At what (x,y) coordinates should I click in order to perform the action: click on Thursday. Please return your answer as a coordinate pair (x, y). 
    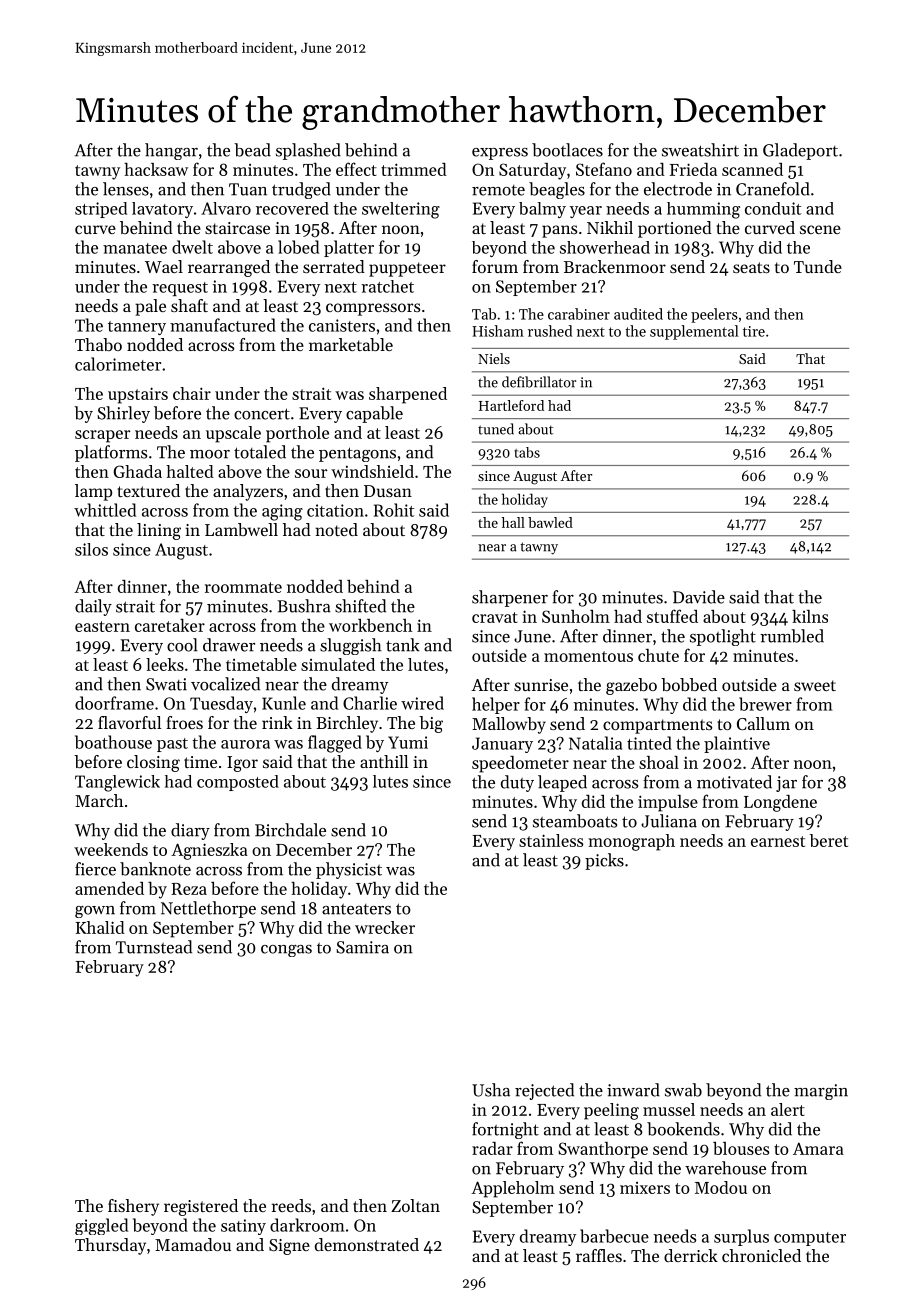
    Looking at the image, I should click on (110, 1246).
